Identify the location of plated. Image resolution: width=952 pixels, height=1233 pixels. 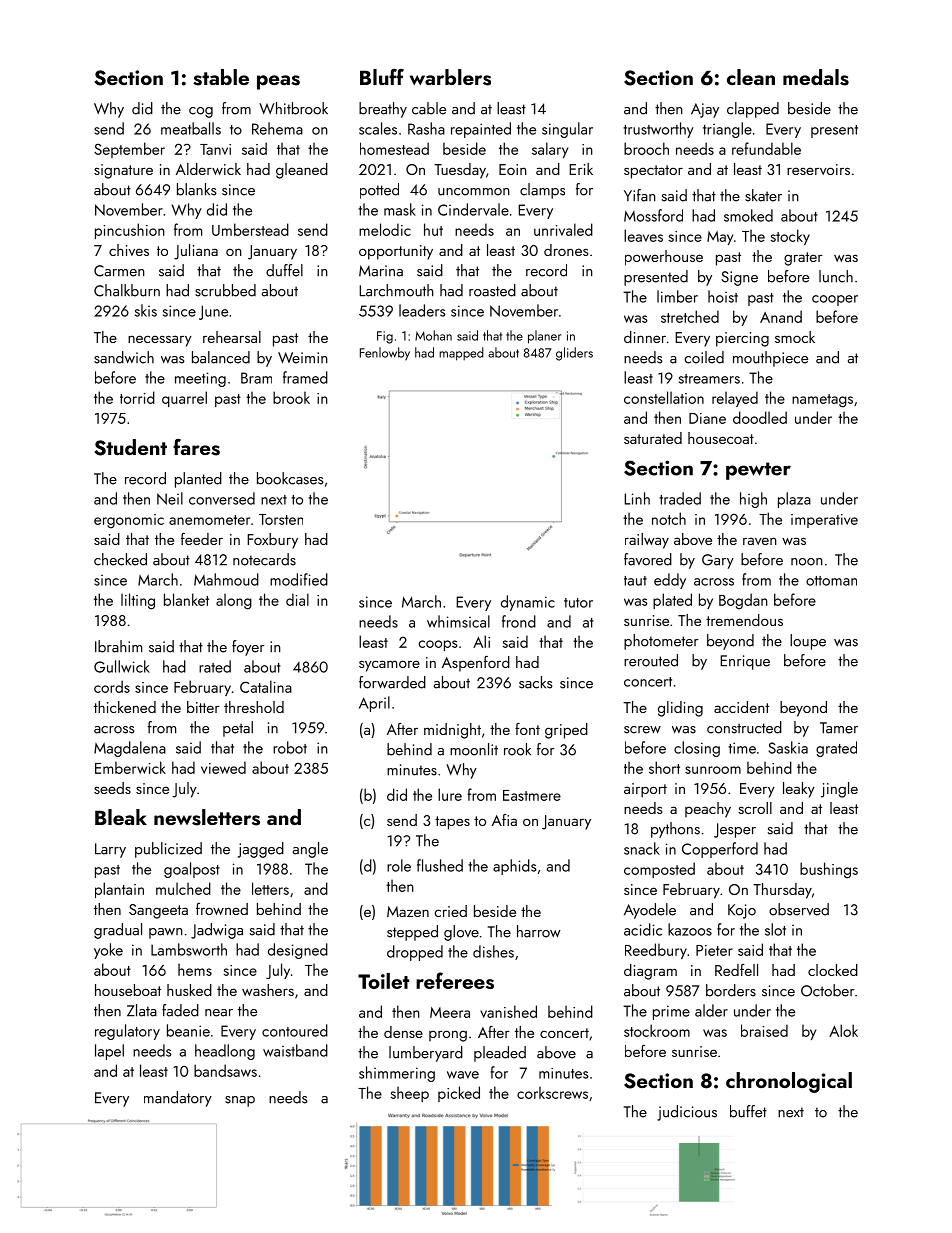
(672, 601).
